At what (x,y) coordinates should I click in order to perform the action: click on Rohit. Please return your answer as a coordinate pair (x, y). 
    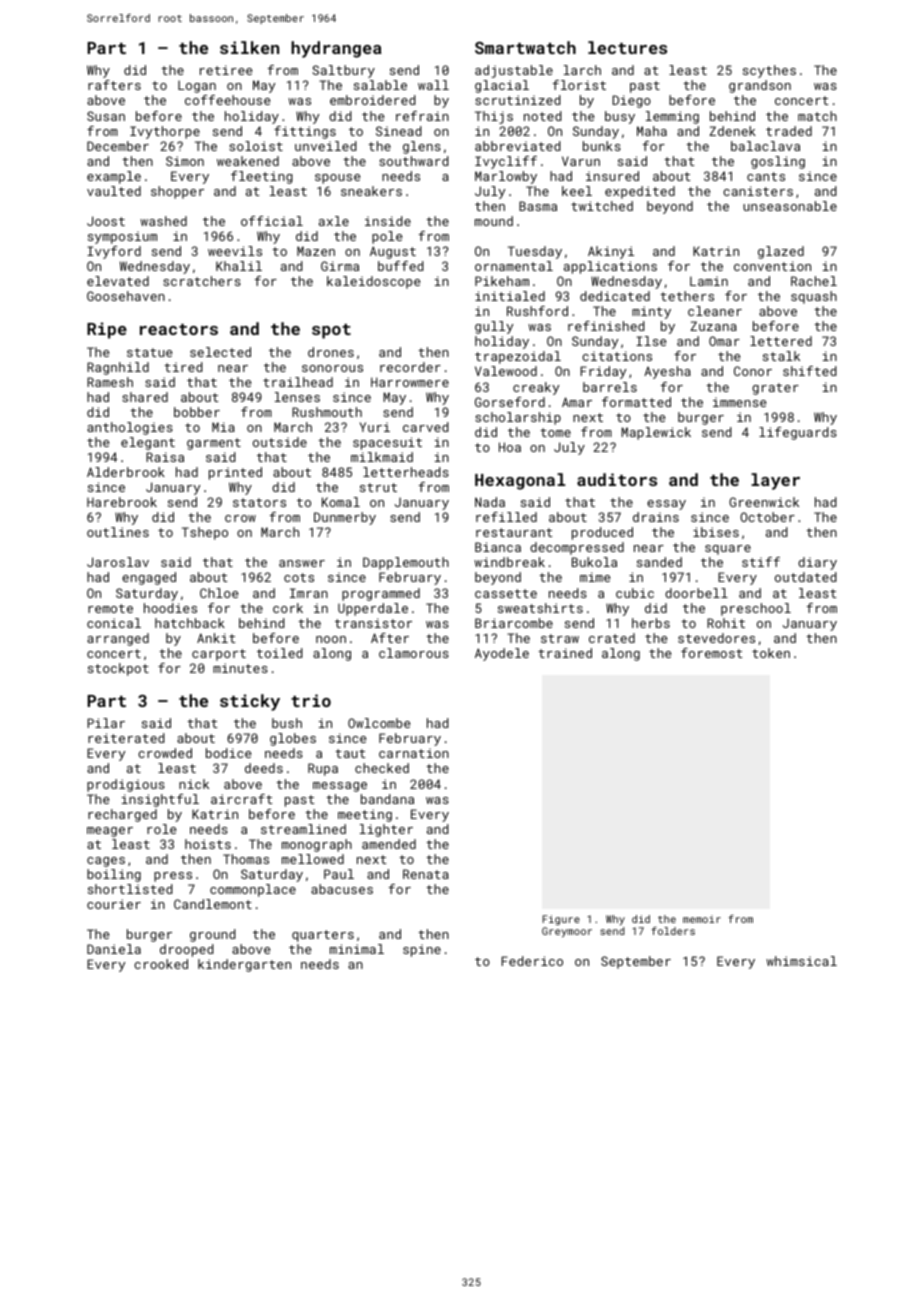
    Looking at the image, I should click on (726, 623).
